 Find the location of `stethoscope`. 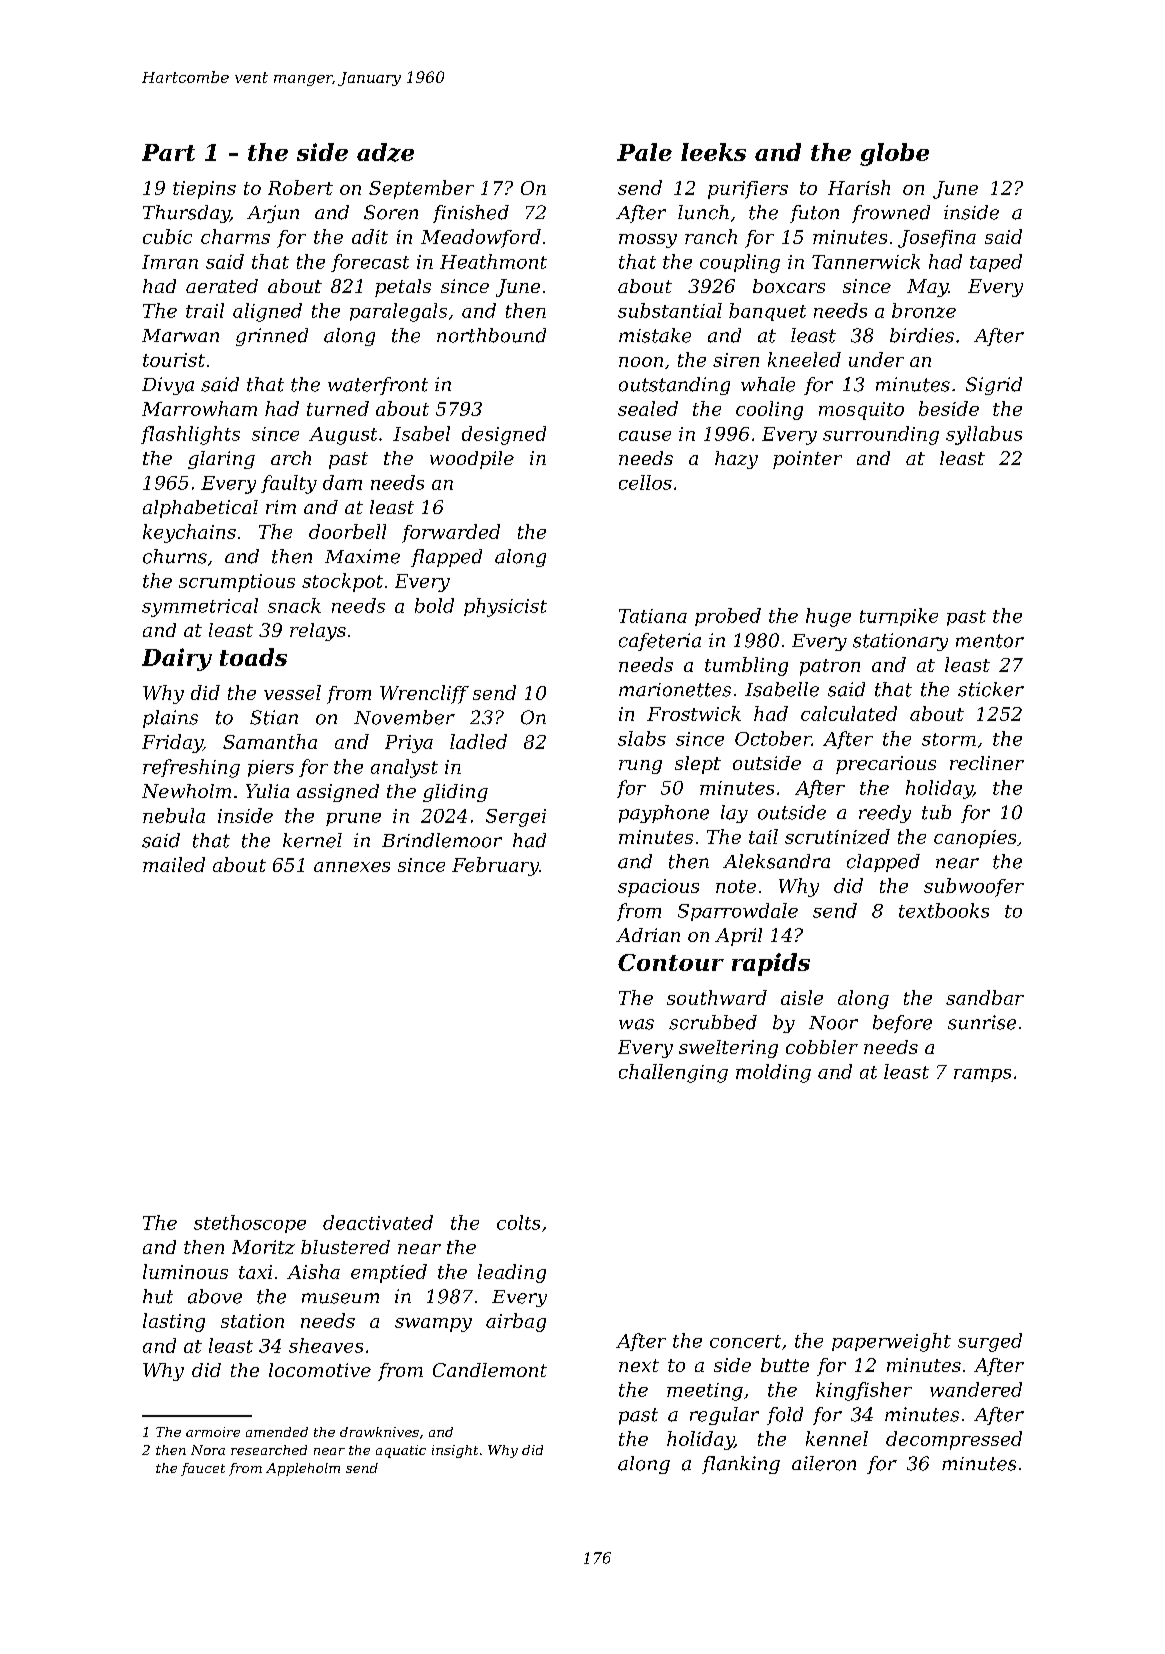

stethoscope is located at coordinates (250, 1224).
